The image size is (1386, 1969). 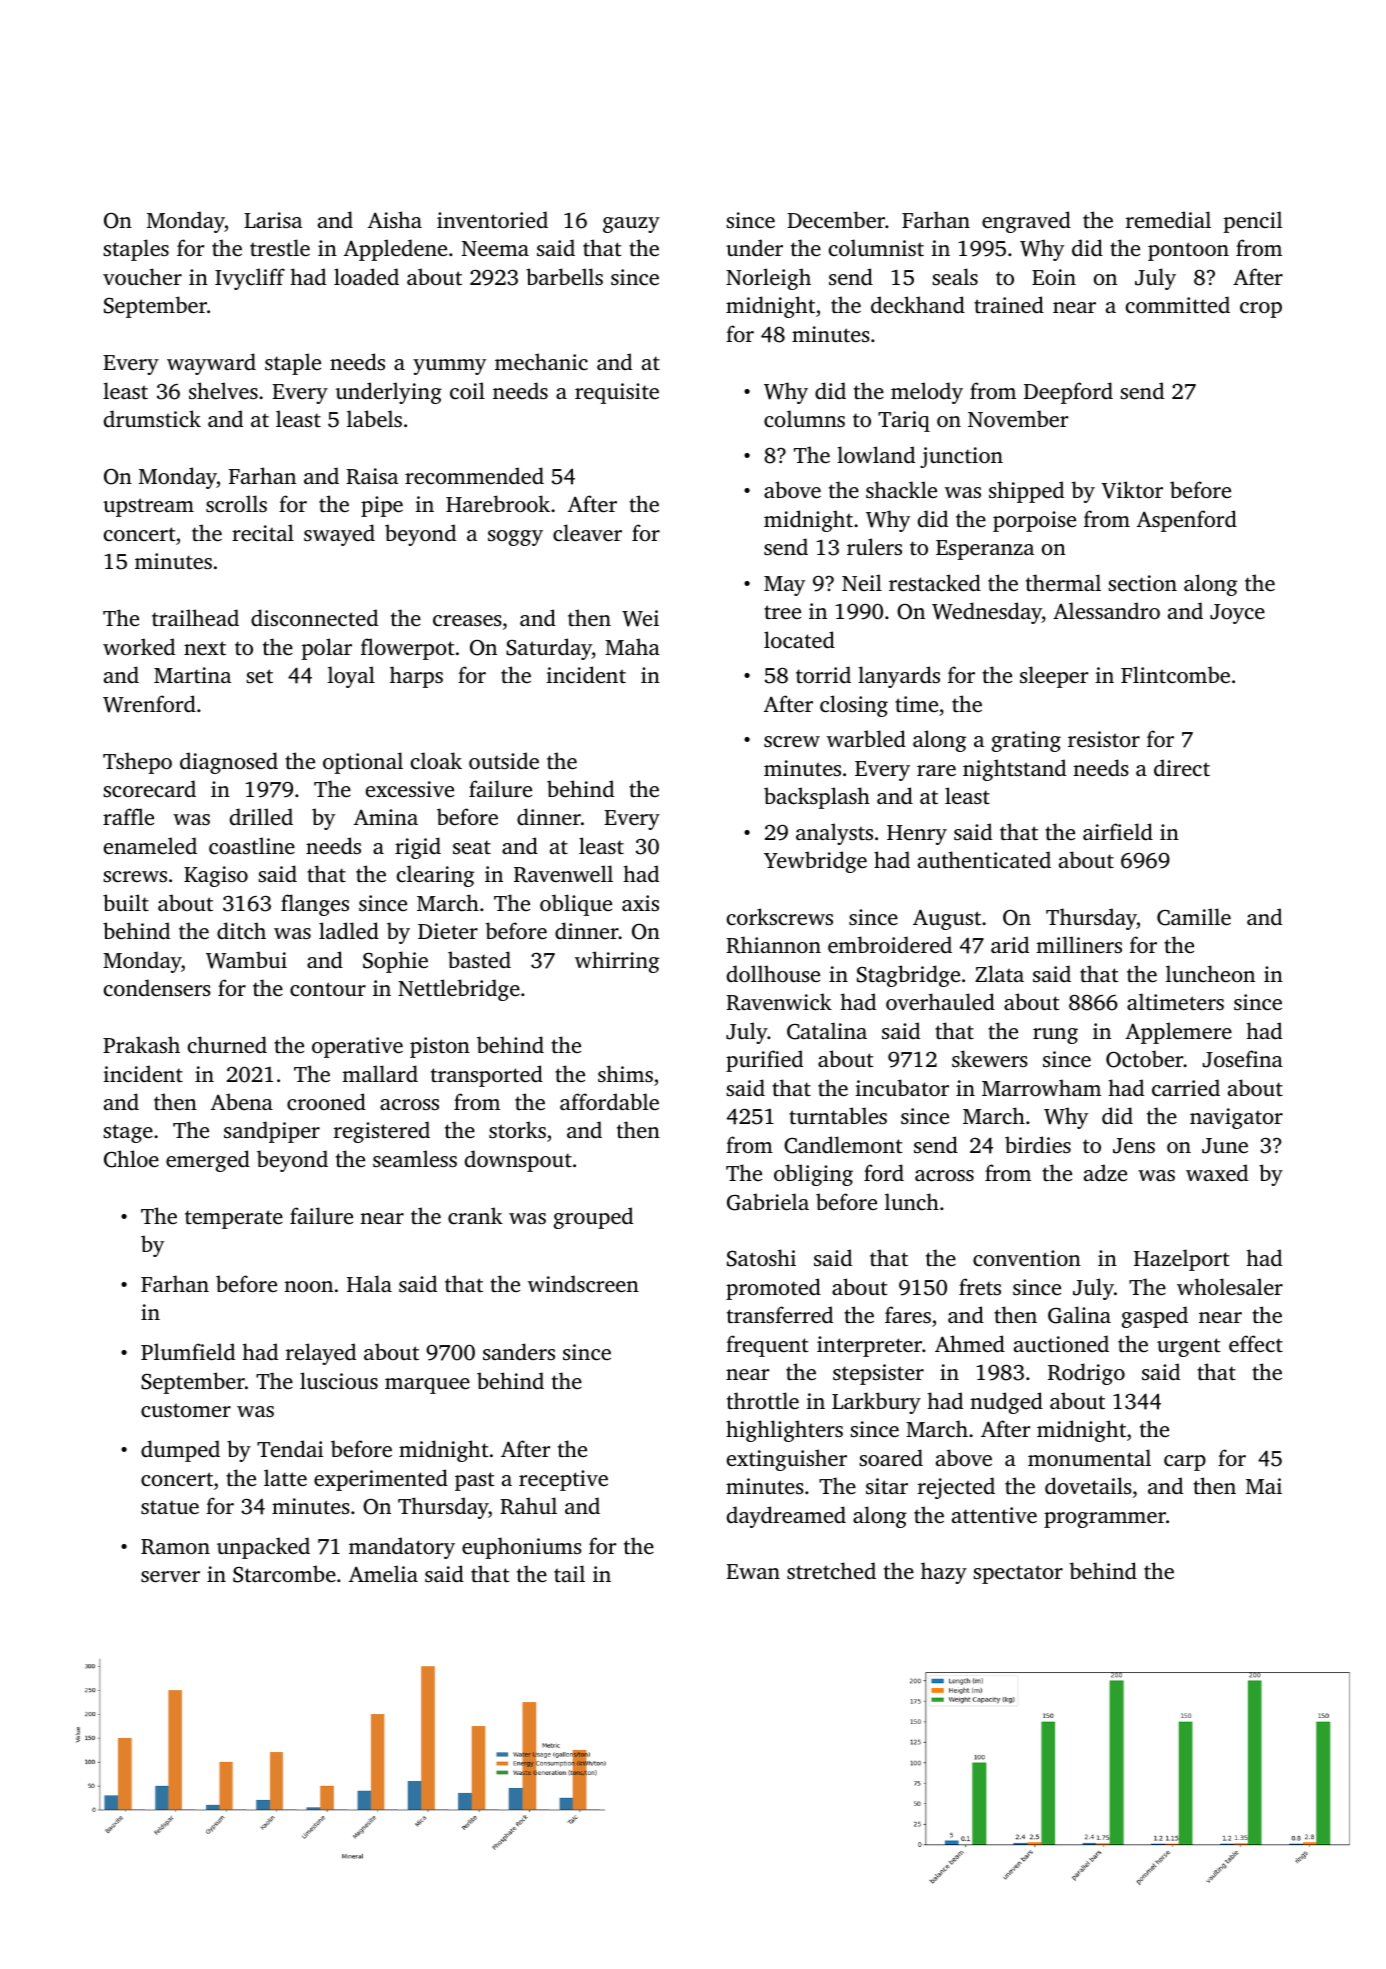 I want to click on Aisha, so click(x=395, y=219).
